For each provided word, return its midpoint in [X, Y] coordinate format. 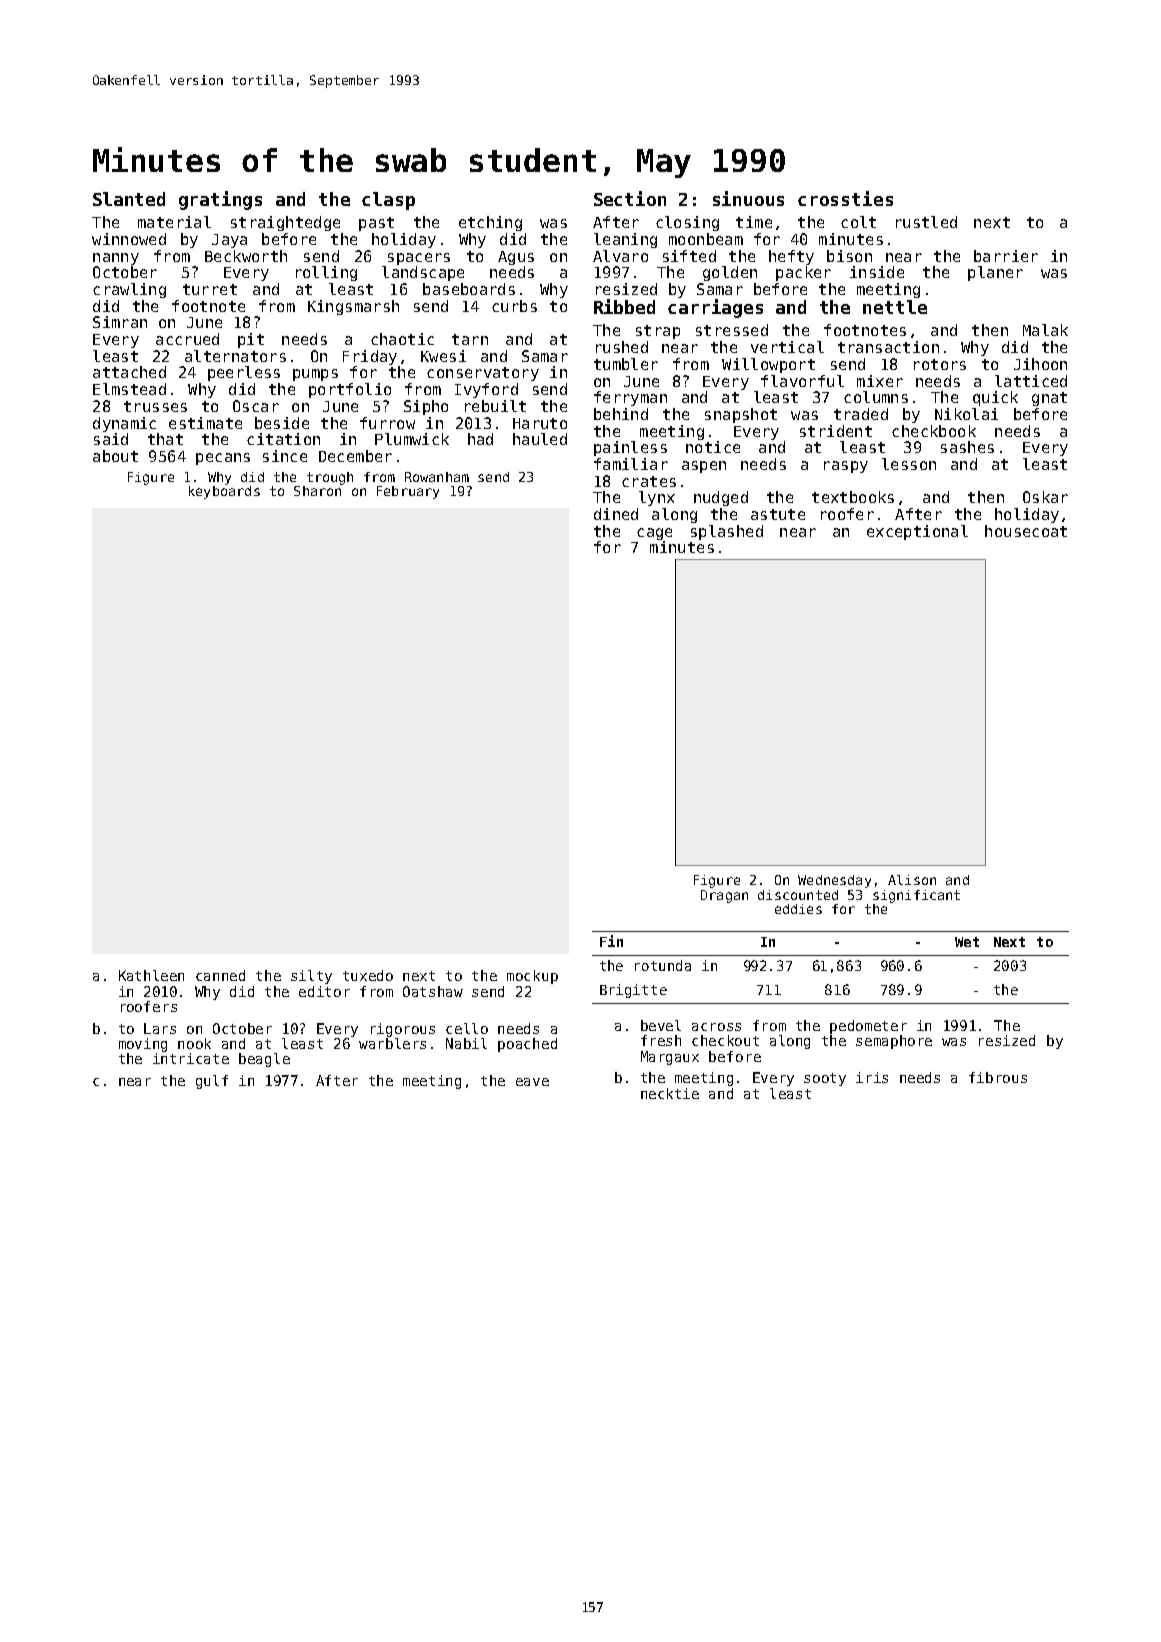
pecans [223, 459]
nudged [721, 498]
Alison [912, 880]
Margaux [670, 1058]
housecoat [1026, 531]
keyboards [224, 492]
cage [654, 534]
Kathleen [151, 975]
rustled [926, 222]
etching [490, 223]
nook [194, 1043]
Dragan [724, 896]
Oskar [1045, 497]
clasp [388, 201]
